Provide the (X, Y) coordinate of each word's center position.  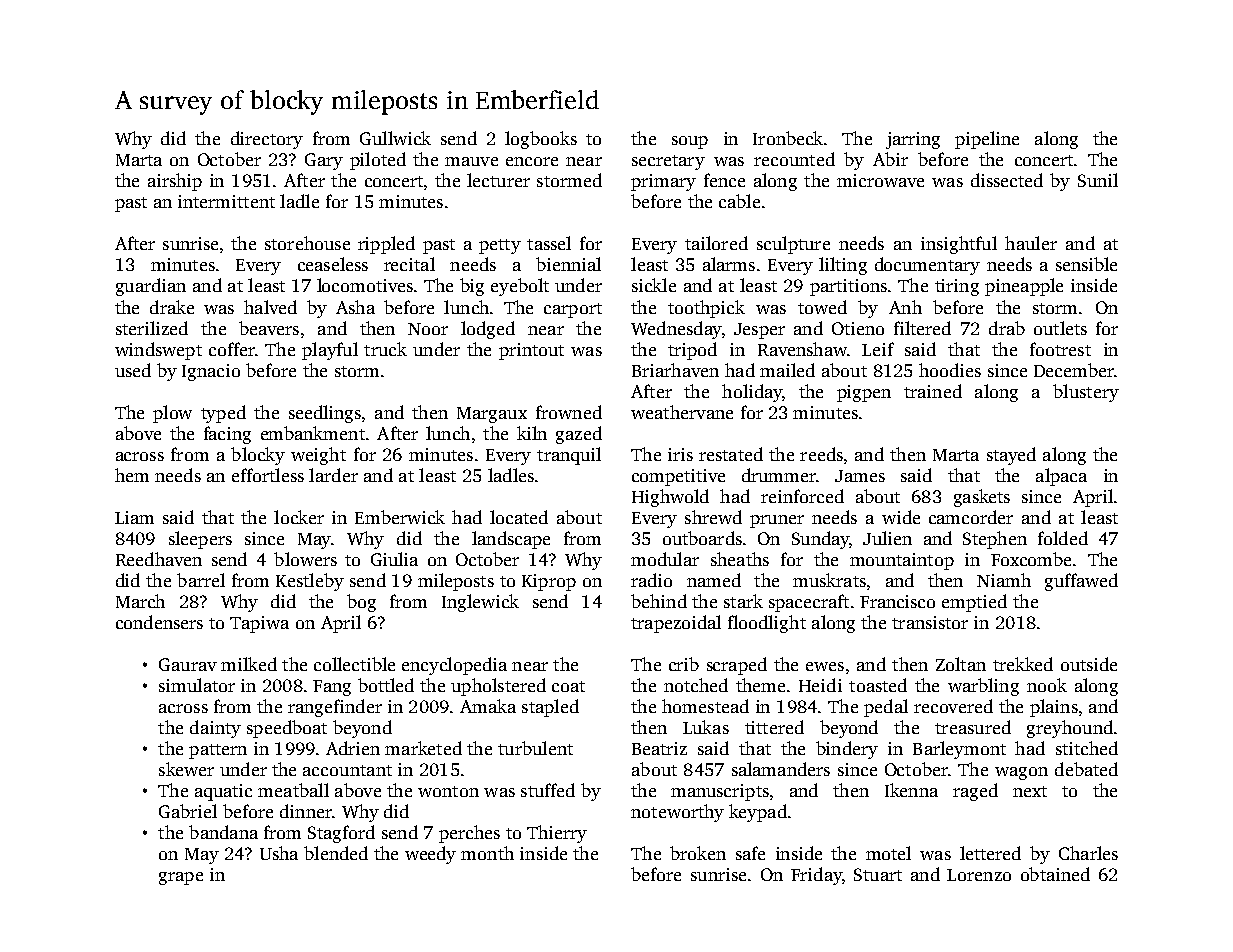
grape (181, 878)
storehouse (307, 243)
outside (1089, 664)
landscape (511, 540)
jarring (913, 140)
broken (698, 853)
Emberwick (400, 517)
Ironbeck (788, 138)
